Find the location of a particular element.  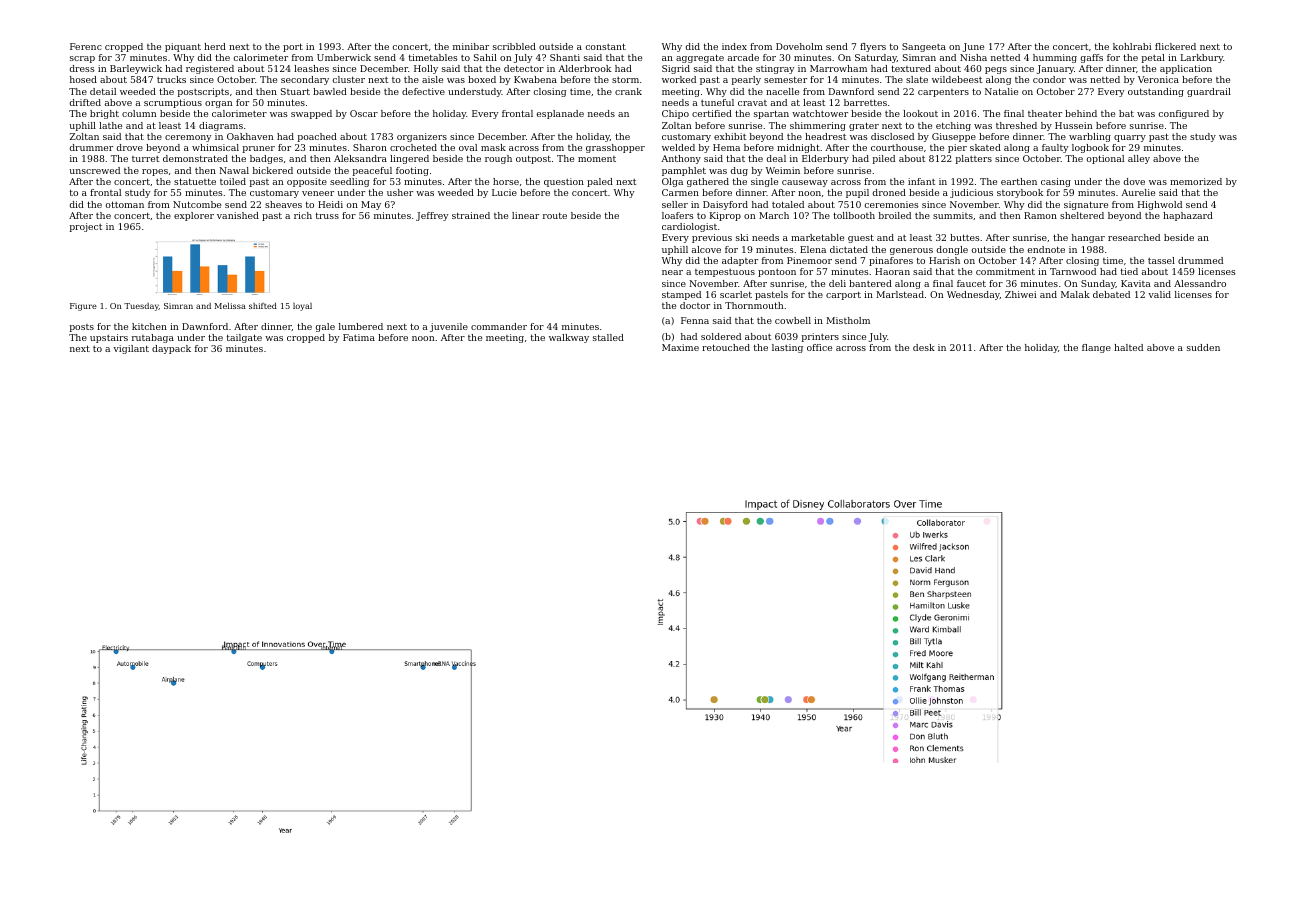

alcove is located at coordinates (706, 249).
